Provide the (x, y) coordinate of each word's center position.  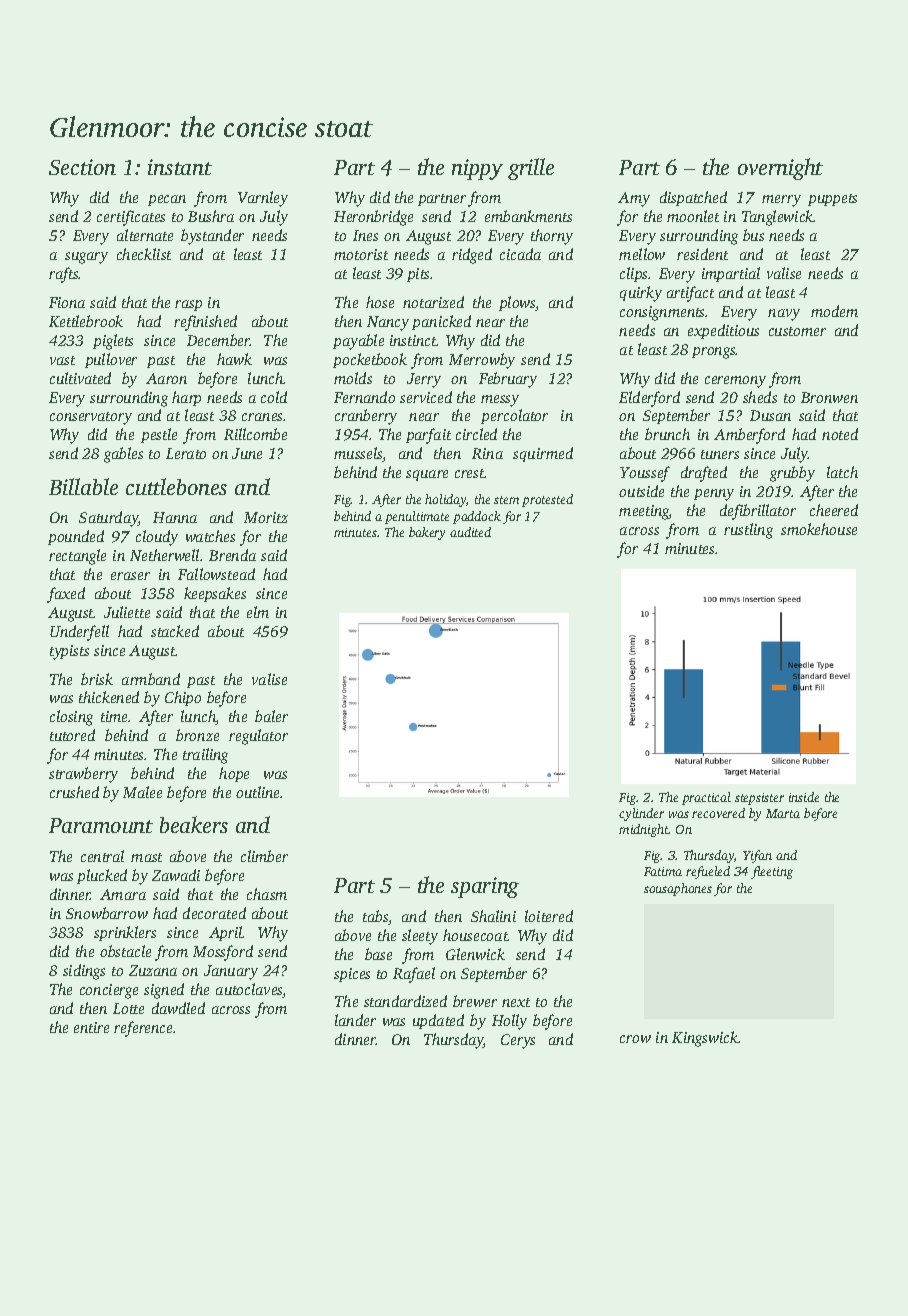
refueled (708, 872)
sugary (86, 258)
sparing (485, 887)
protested (547, 500)
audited (470, 532)
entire (91, 1027)
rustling (748, 531)
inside (804, 797)
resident (702, 254)
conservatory (91, 418)
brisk (97, 679)
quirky (641, 294)
